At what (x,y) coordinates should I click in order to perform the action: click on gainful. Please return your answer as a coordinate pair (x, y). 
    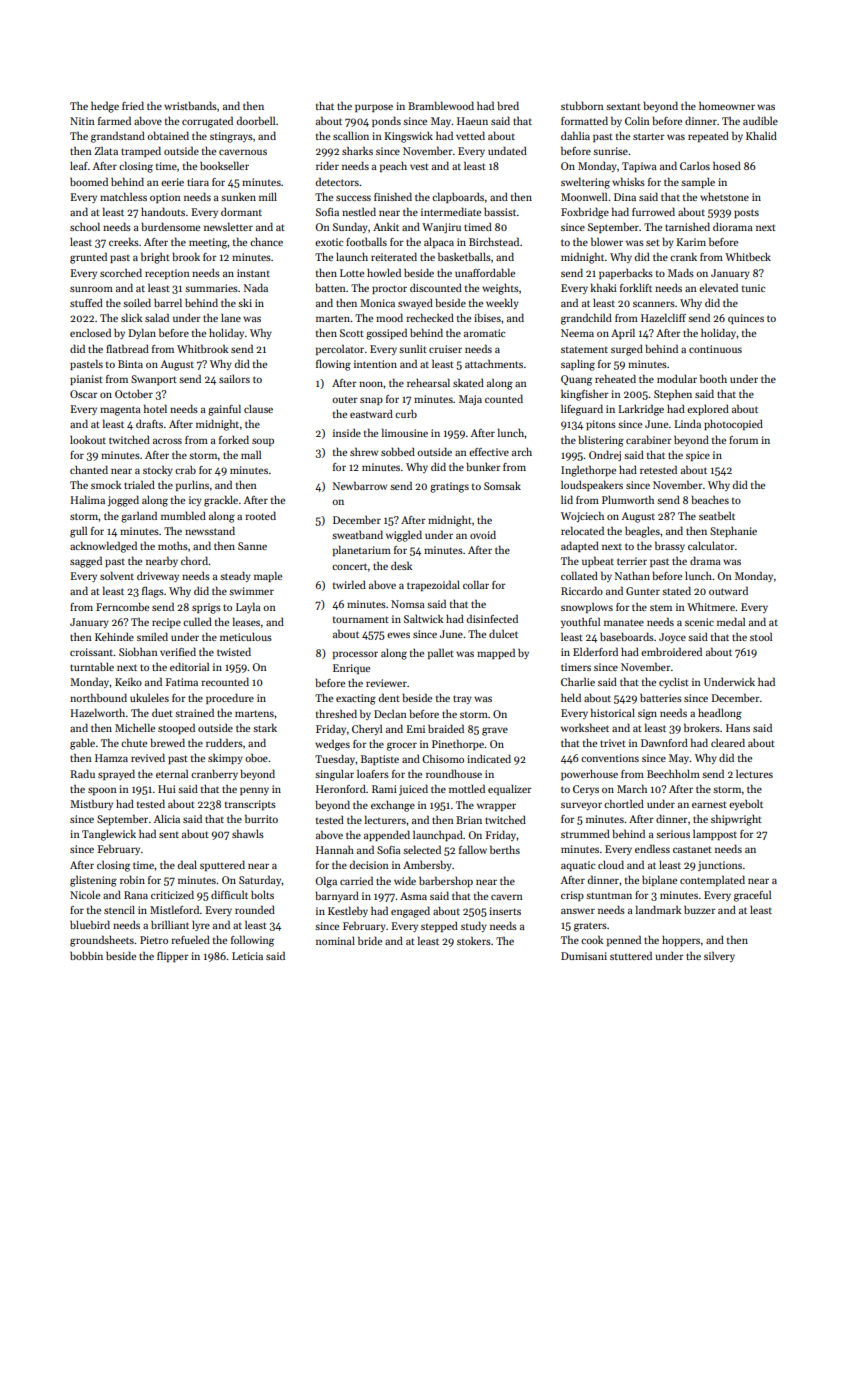
    Looking at the image, I should click on (224, 410).
